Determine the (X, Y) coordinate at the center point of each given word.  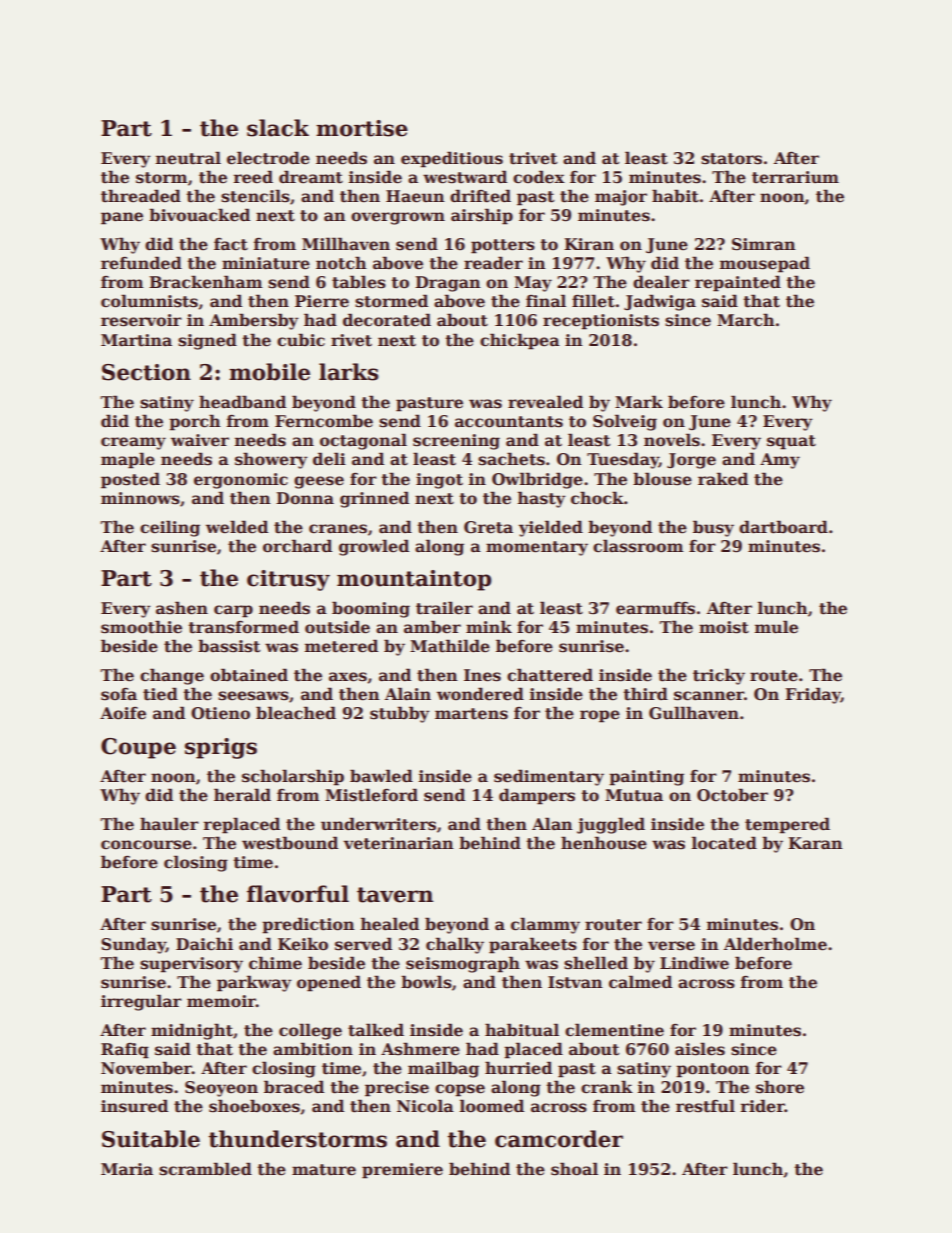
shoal (574, 1169)
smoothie (141, 627)
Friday (813, 695)
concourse (146, 845)
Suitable (151, 1139)
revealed (545, 402)
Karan (815, 843)
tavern (395, 895)
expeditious (452, 159)
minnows (140, 498)
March (746, 320)
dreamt (311, 177)
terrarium (795, 177)
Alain (408, 694)
